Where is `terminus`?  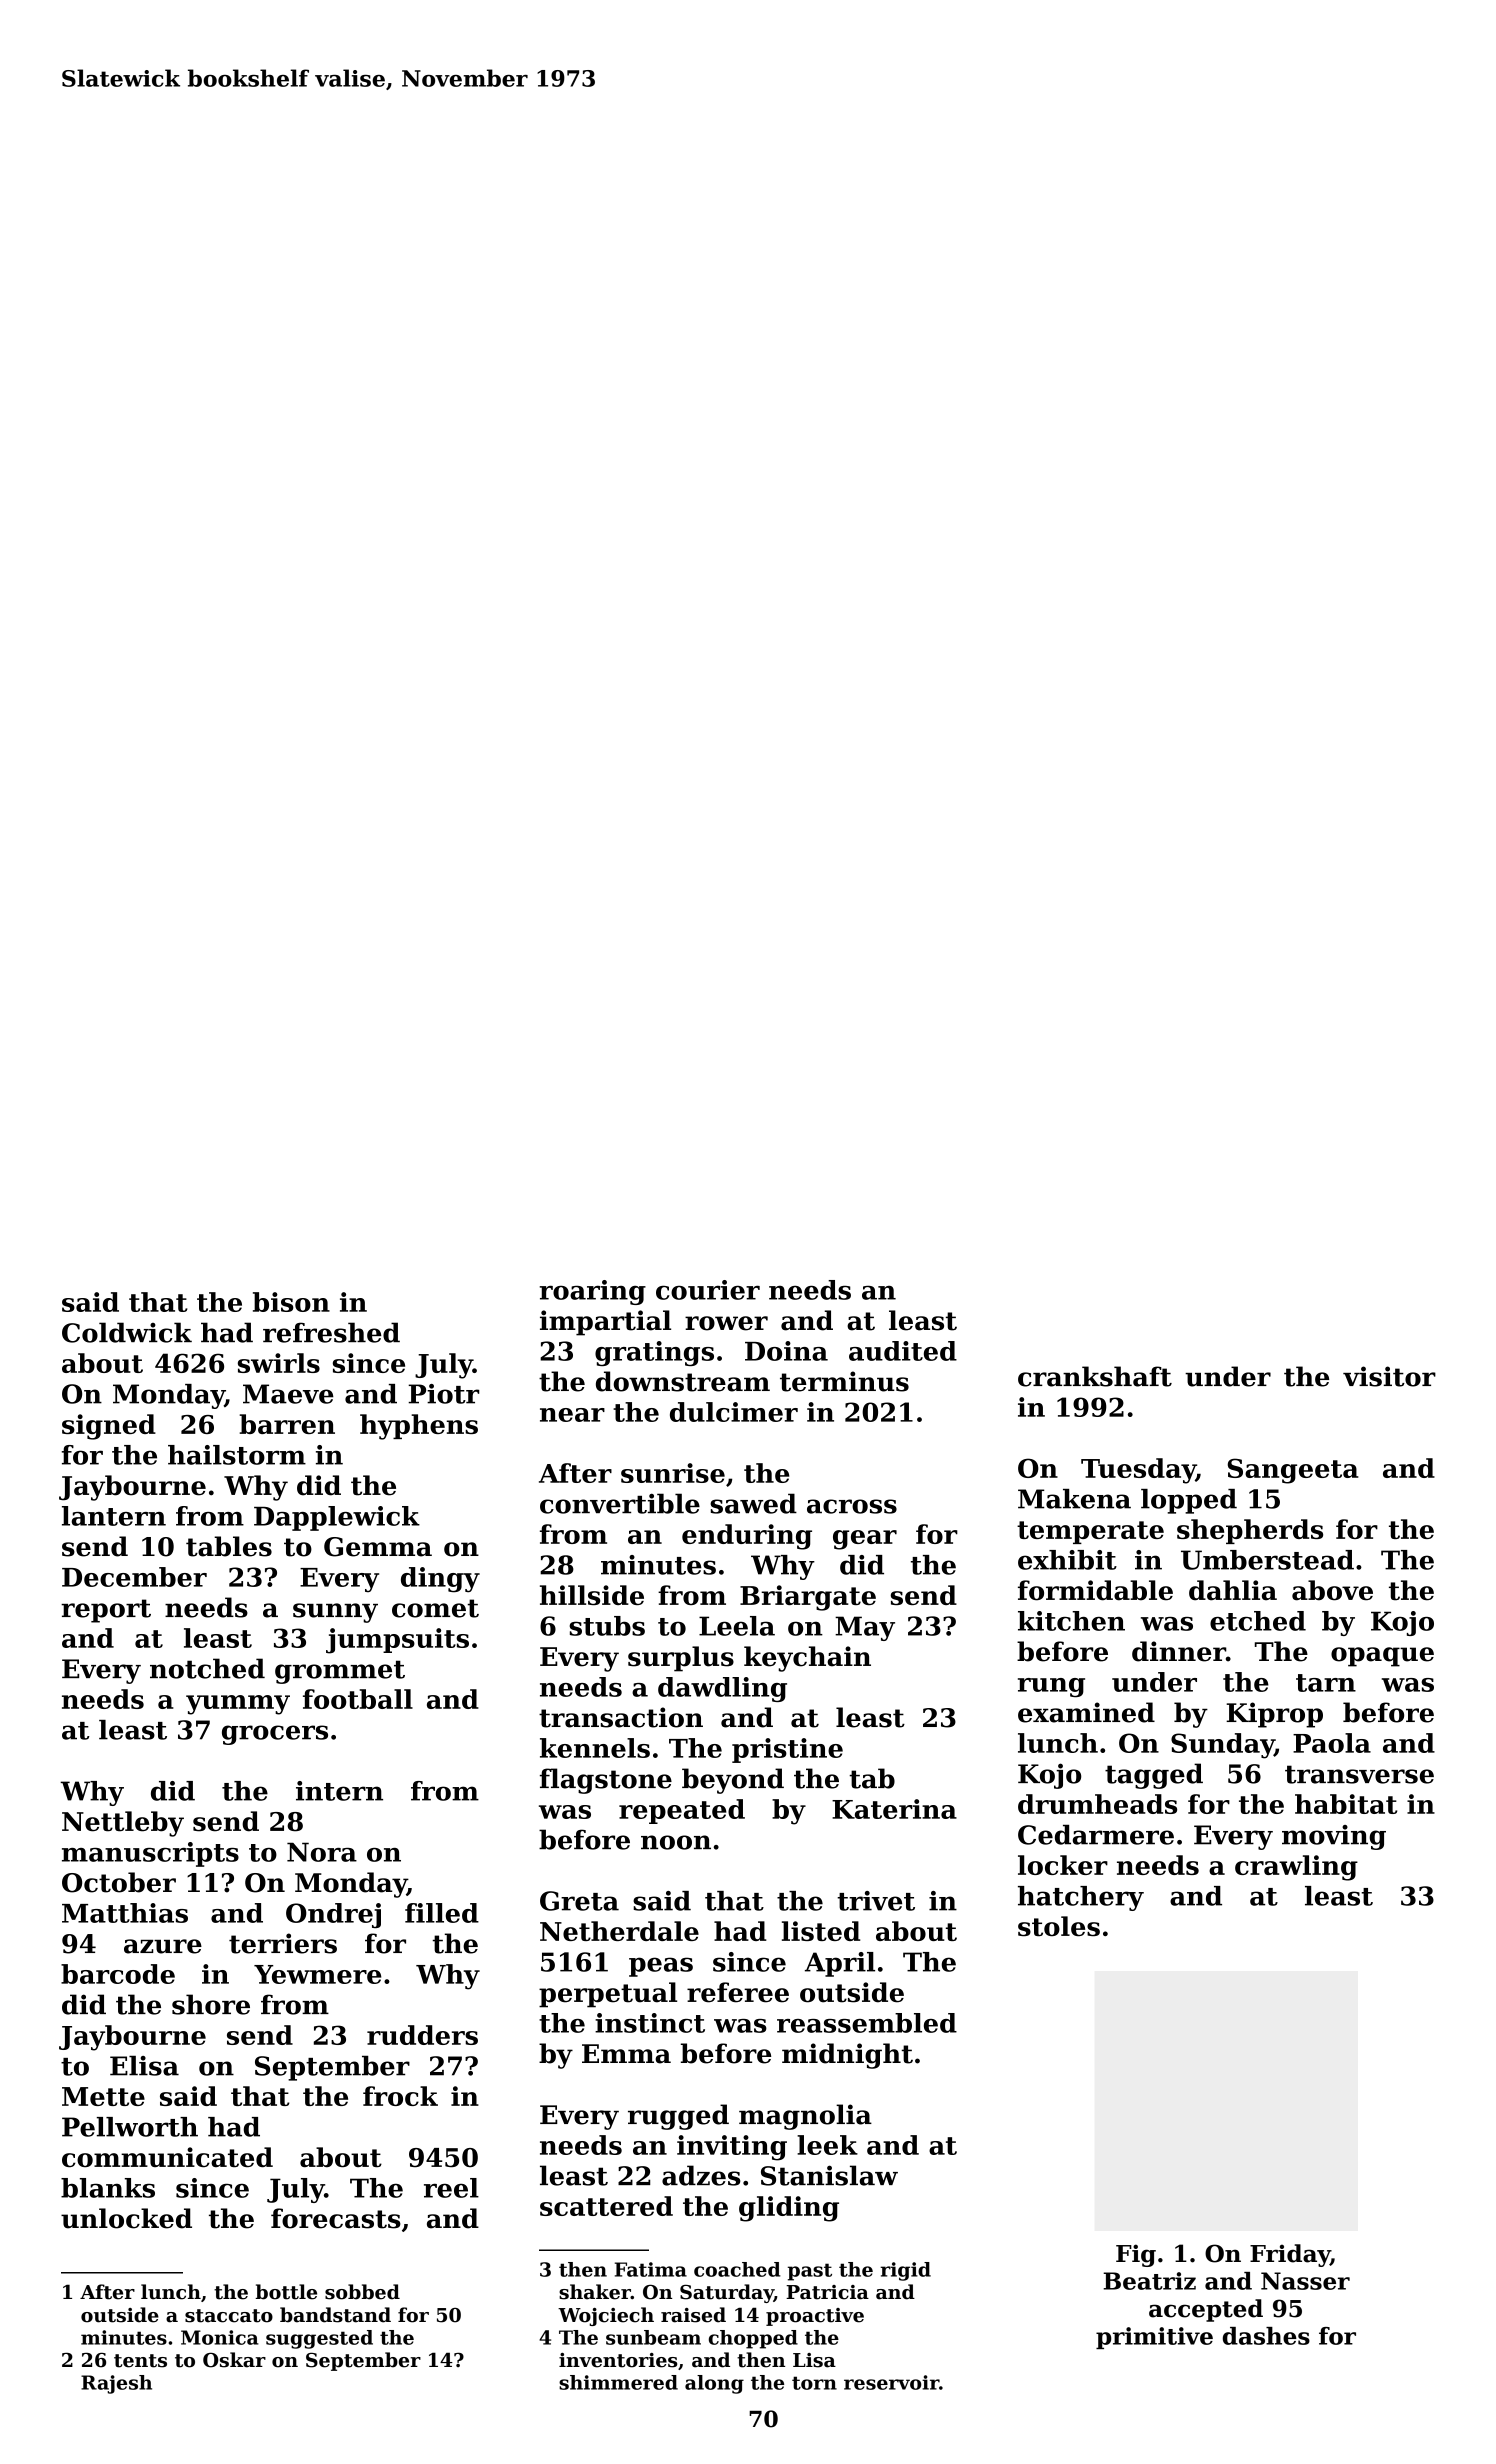
terminus is located at coordinates (844, 1381).
